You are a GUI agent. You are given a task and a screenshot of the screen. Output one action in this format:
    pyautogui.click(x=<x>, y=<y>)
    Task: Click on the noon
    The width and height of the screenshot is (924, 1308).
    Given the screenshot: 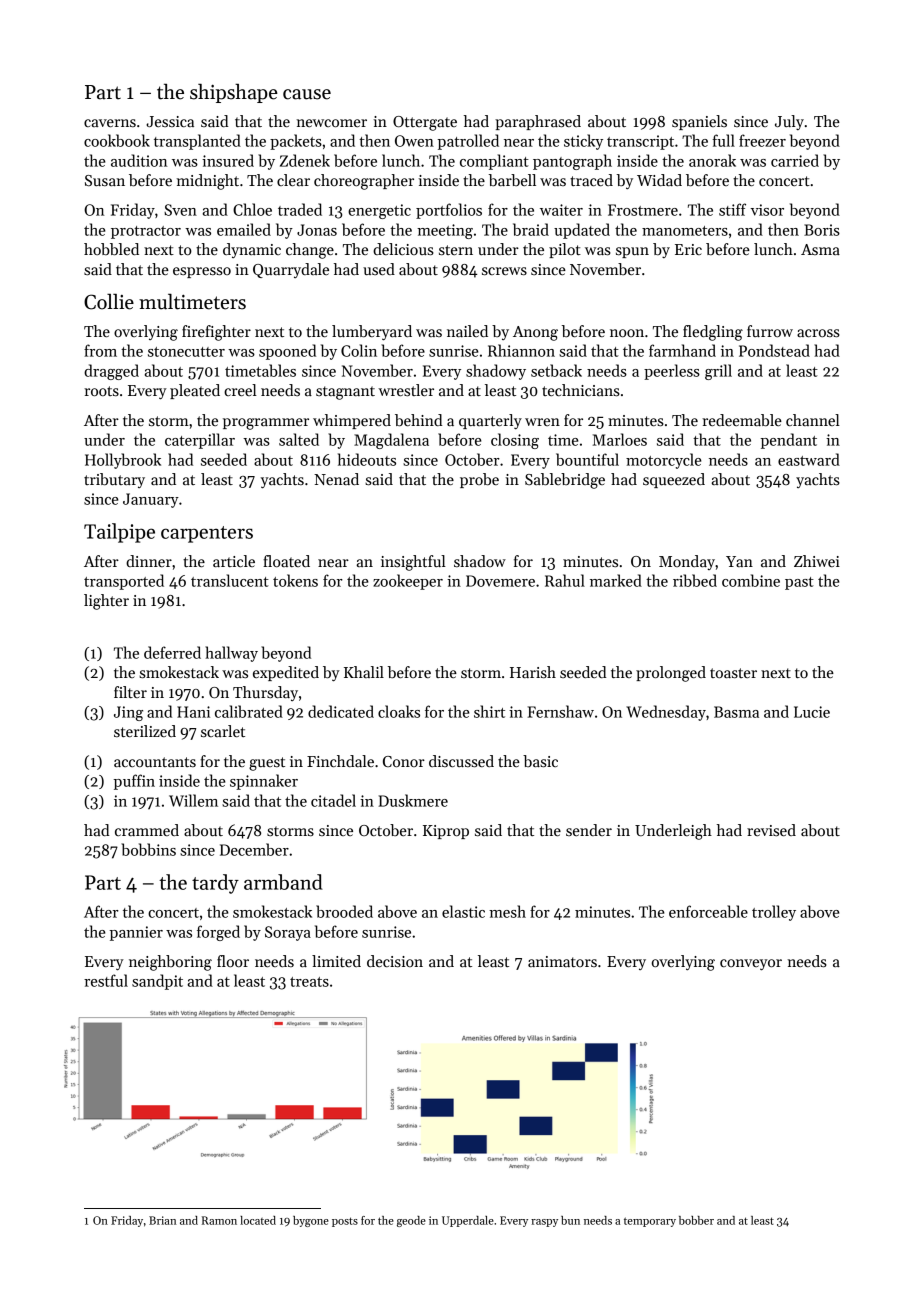 What is the action you would take?
    pyautogui.click(x=627, y=333)
